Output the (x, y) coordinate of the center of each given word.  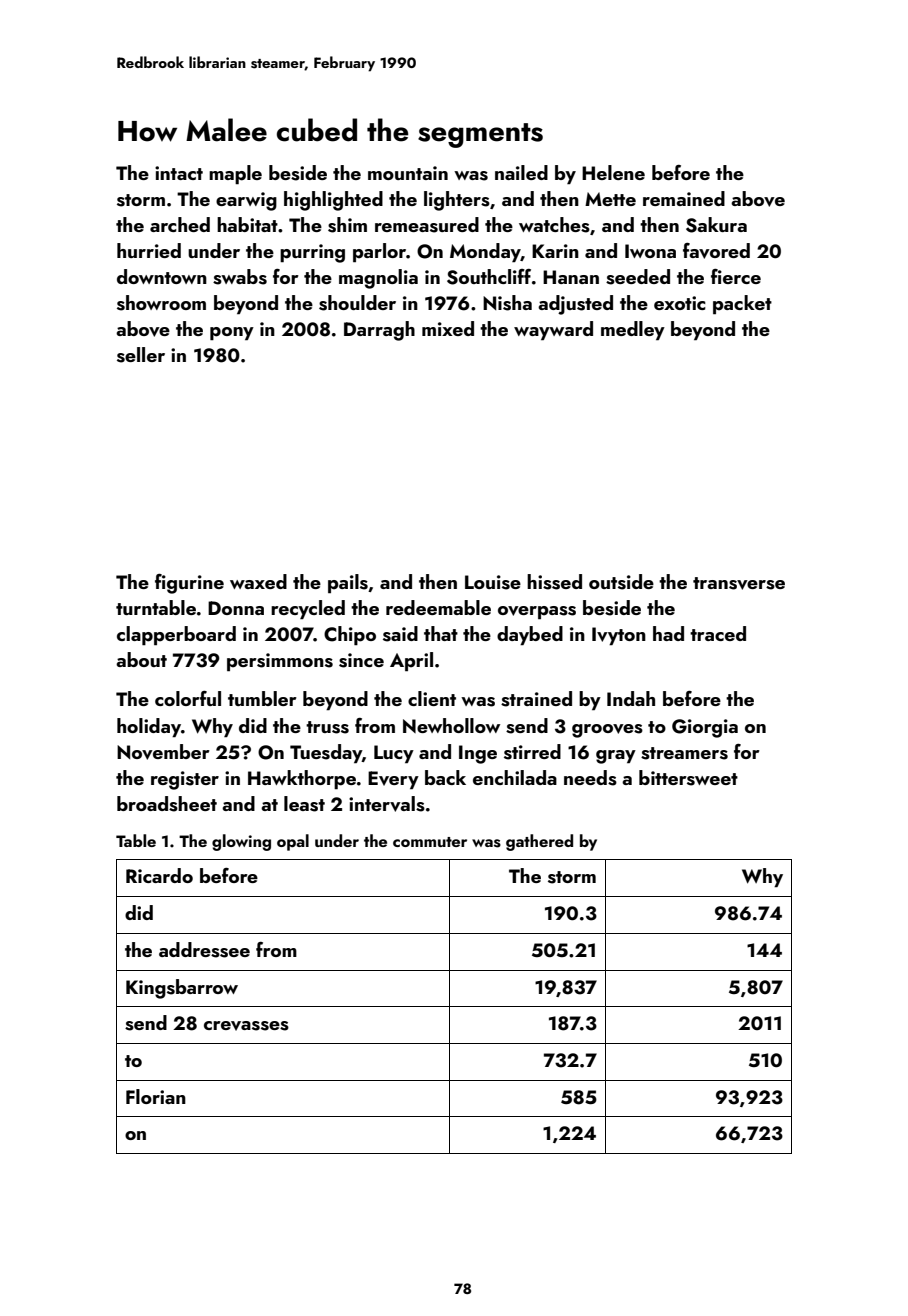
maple (235, 174)
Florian (156, 1096)
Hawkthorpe (302, 779)
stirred (532, 752)
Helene (613, 172)
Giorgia (705, 728)
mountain (408, 173)
